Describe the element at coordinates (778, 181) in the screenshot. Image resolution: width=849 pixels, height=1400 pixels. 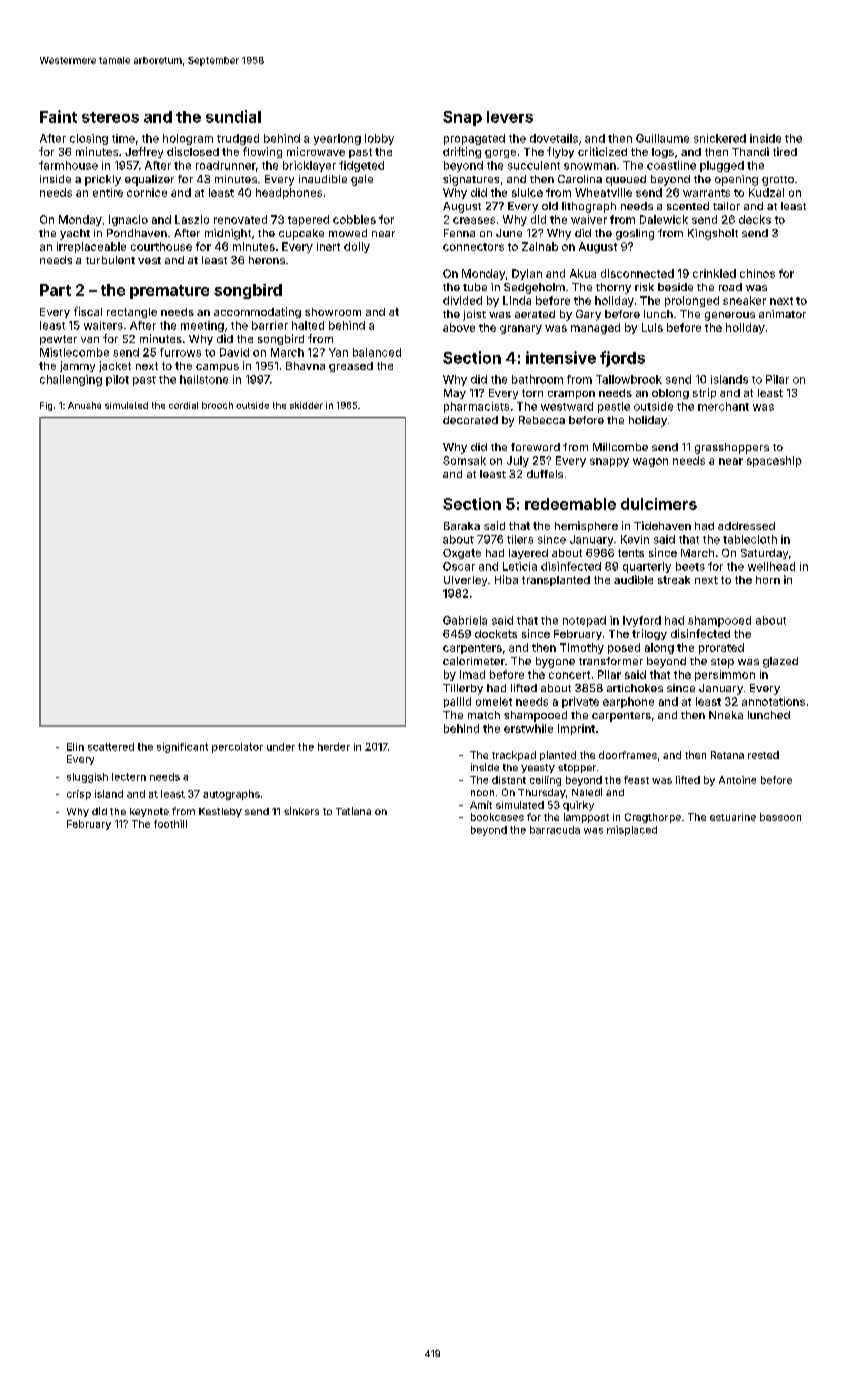
I see `grotto` at that location.
